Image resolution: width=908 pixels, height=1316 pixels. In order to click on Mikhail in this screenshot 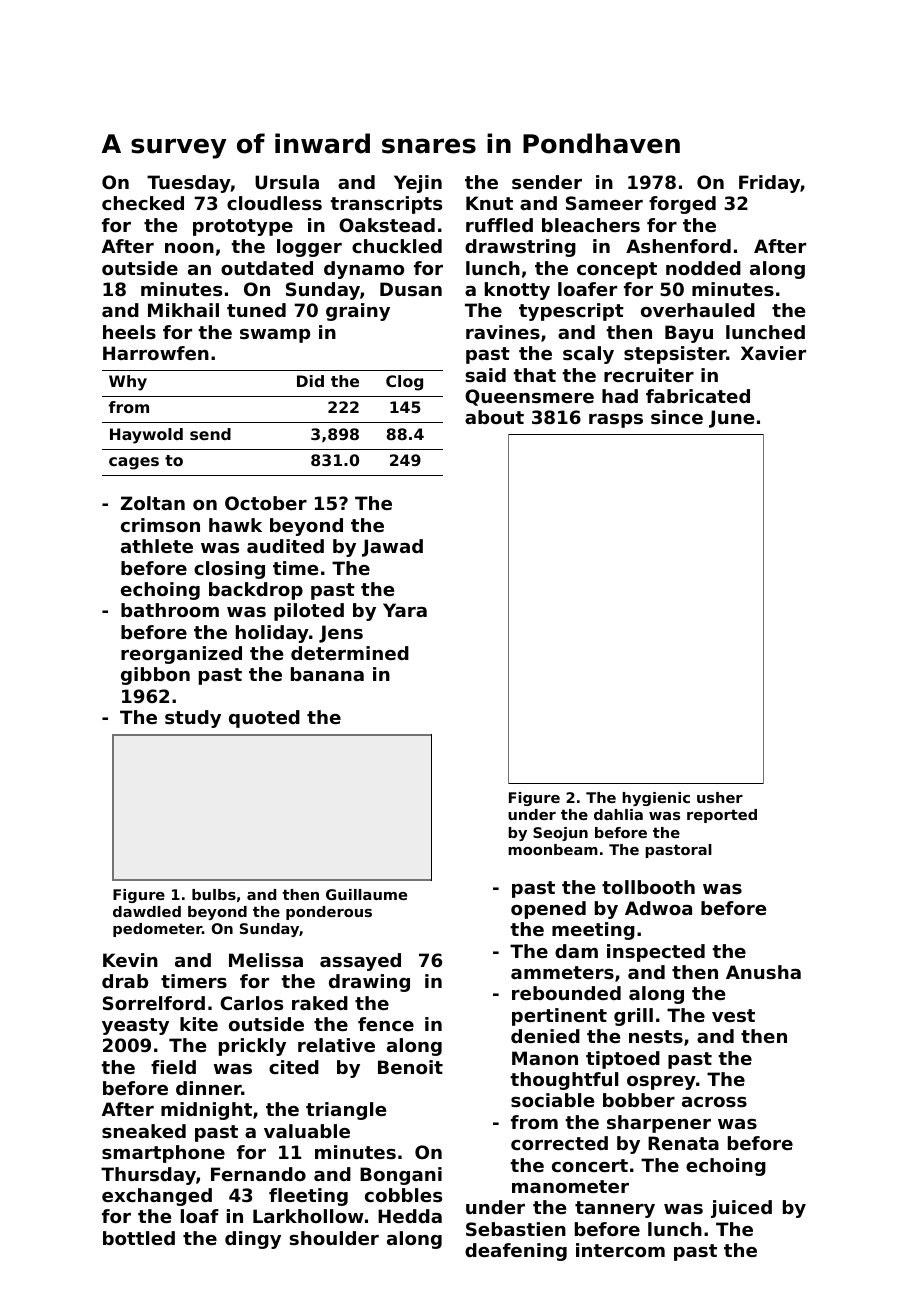, I will do `click(183, 310)`.
